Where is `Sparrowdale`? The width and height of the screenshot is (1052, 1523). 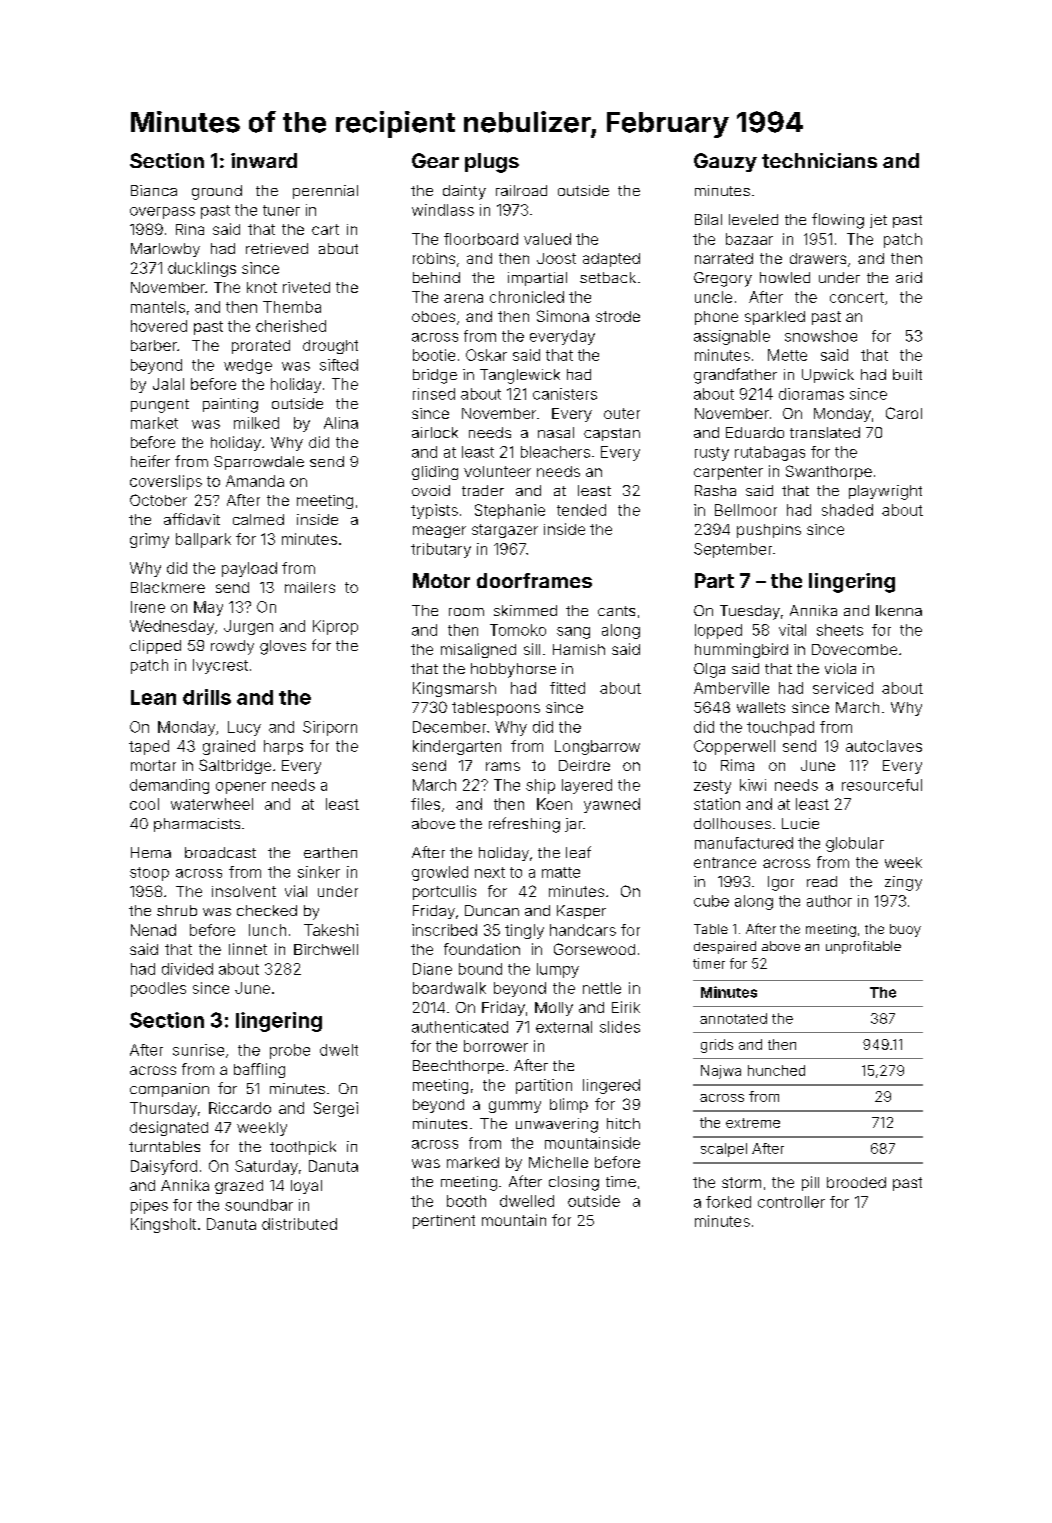
Sparrowdale is located at coordinates (259, 463).
